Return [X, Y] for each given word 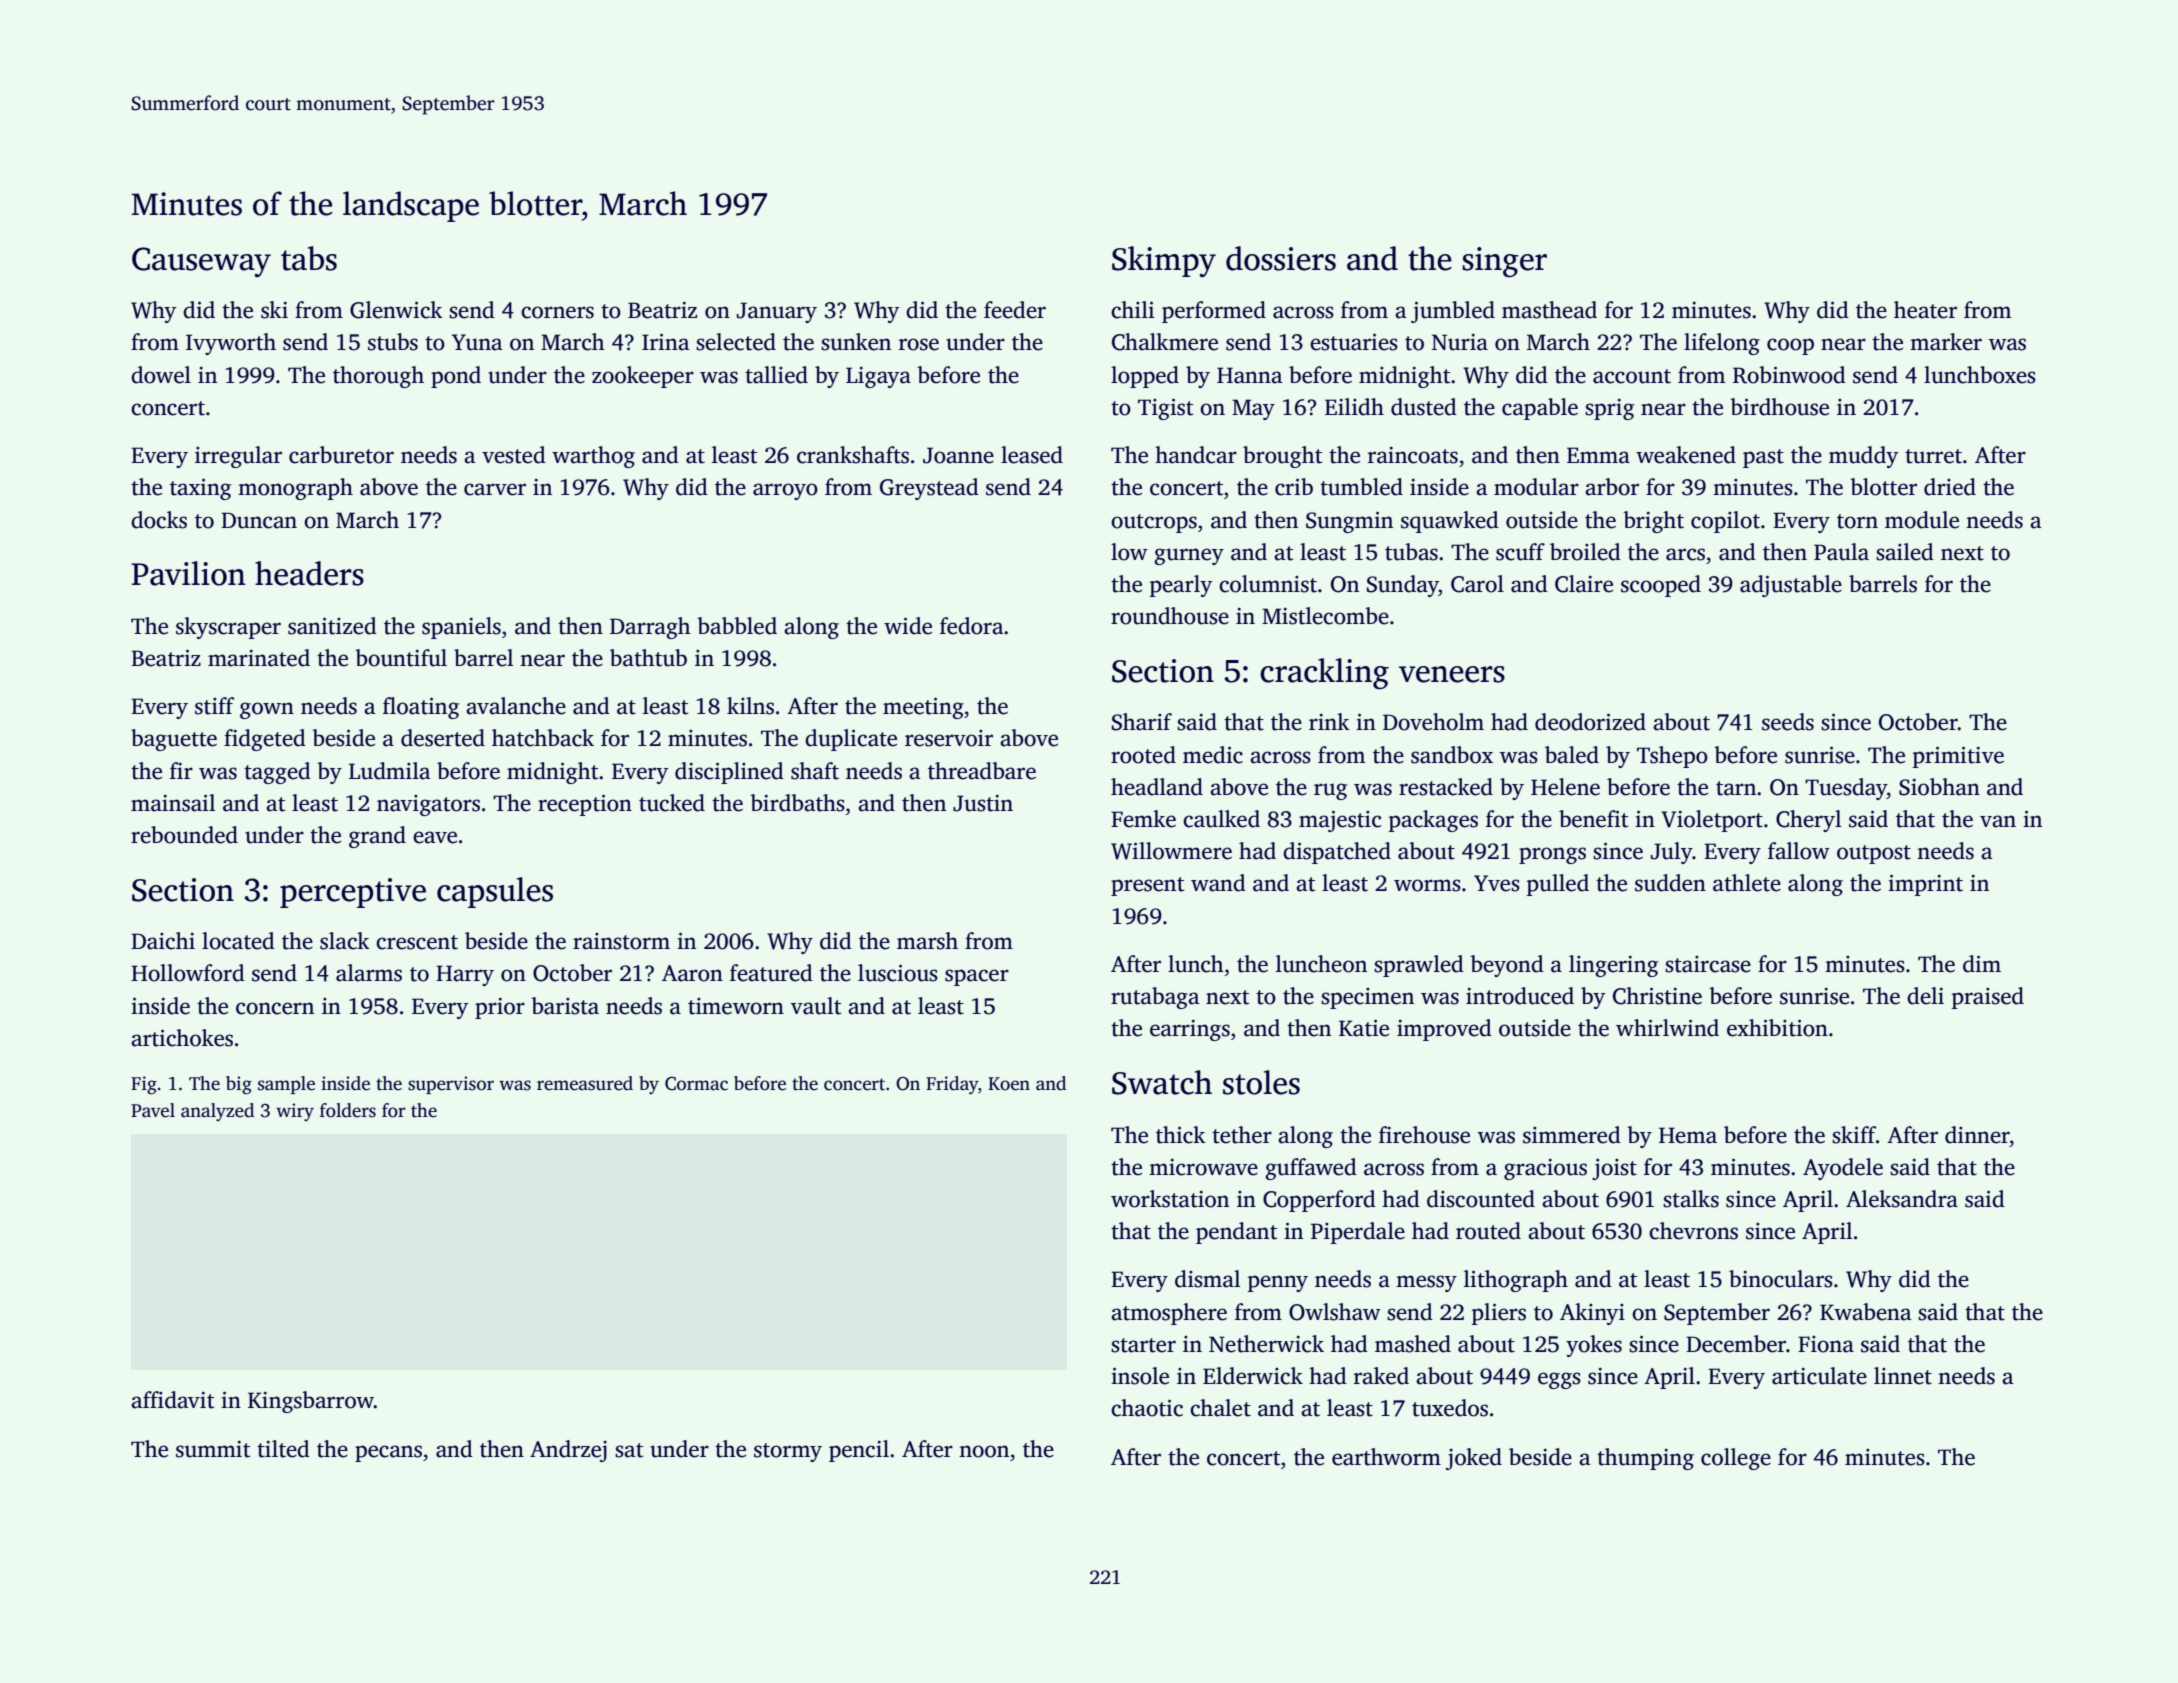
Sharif [1142, 722]
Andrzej [568, 1451]
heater [1925, 310]
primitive [1958, 757]
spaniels [461, 628]
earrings [1190, 1030]
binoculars [1781, 1279]
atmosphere [1169, 1314]
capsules [495, 892]
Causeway [201, 262]
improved [1444, 1030]
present [1147, 886]
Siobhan [1939, 787]
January [777, 312]
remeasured [585, 1083]
